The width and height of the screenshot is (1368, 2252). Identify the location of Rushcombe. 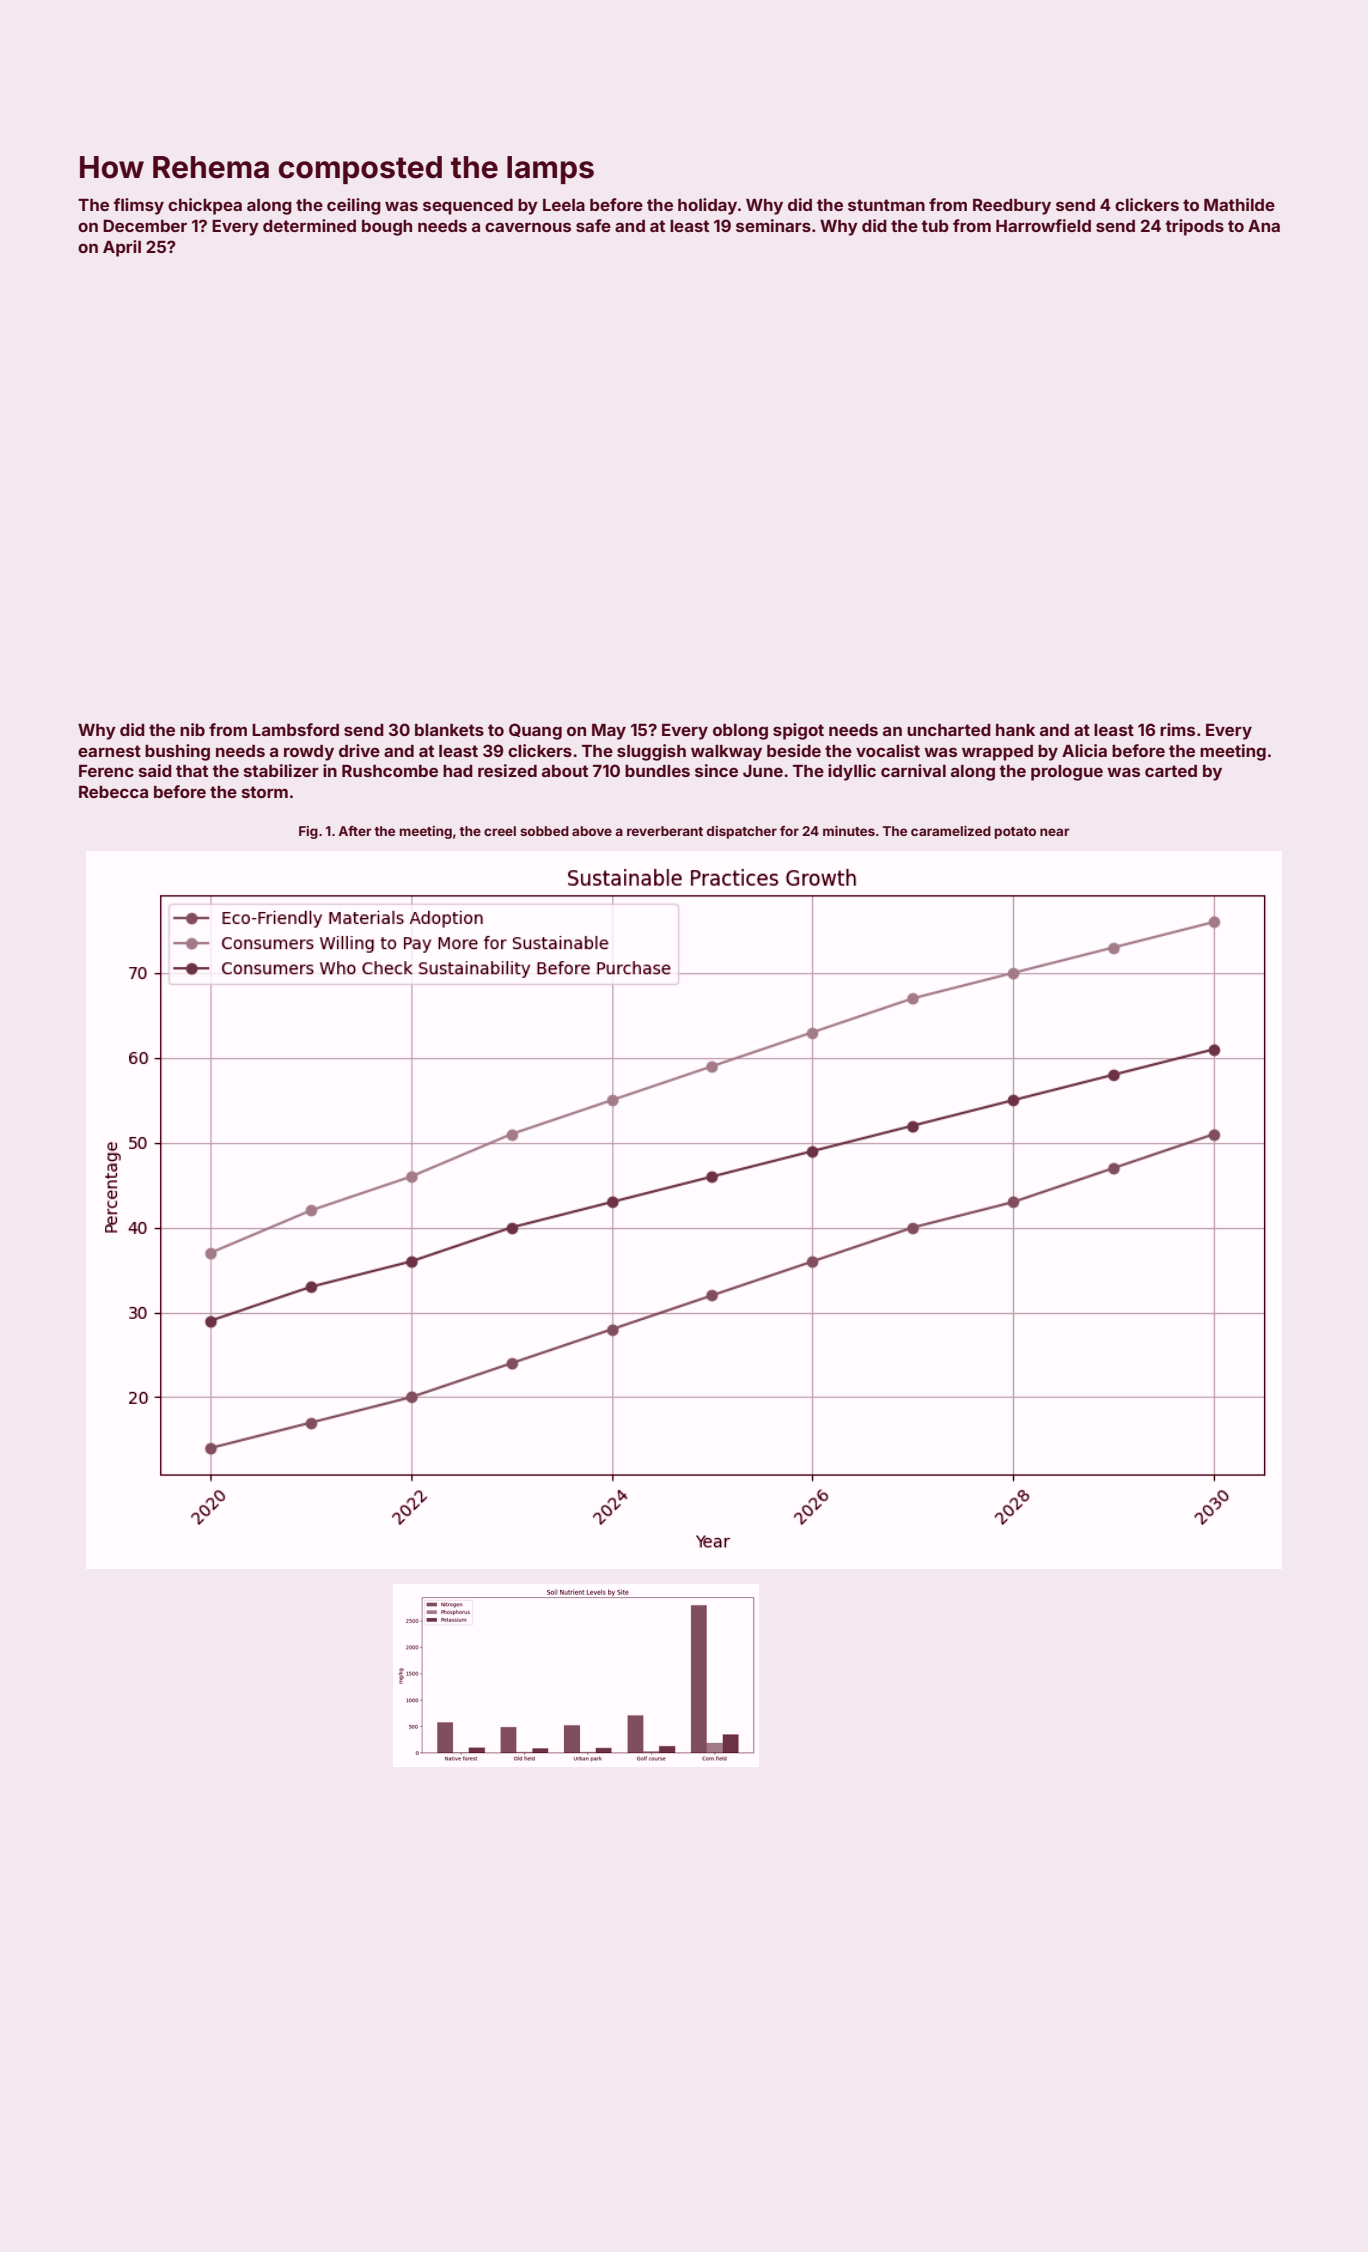
(390, 771).
